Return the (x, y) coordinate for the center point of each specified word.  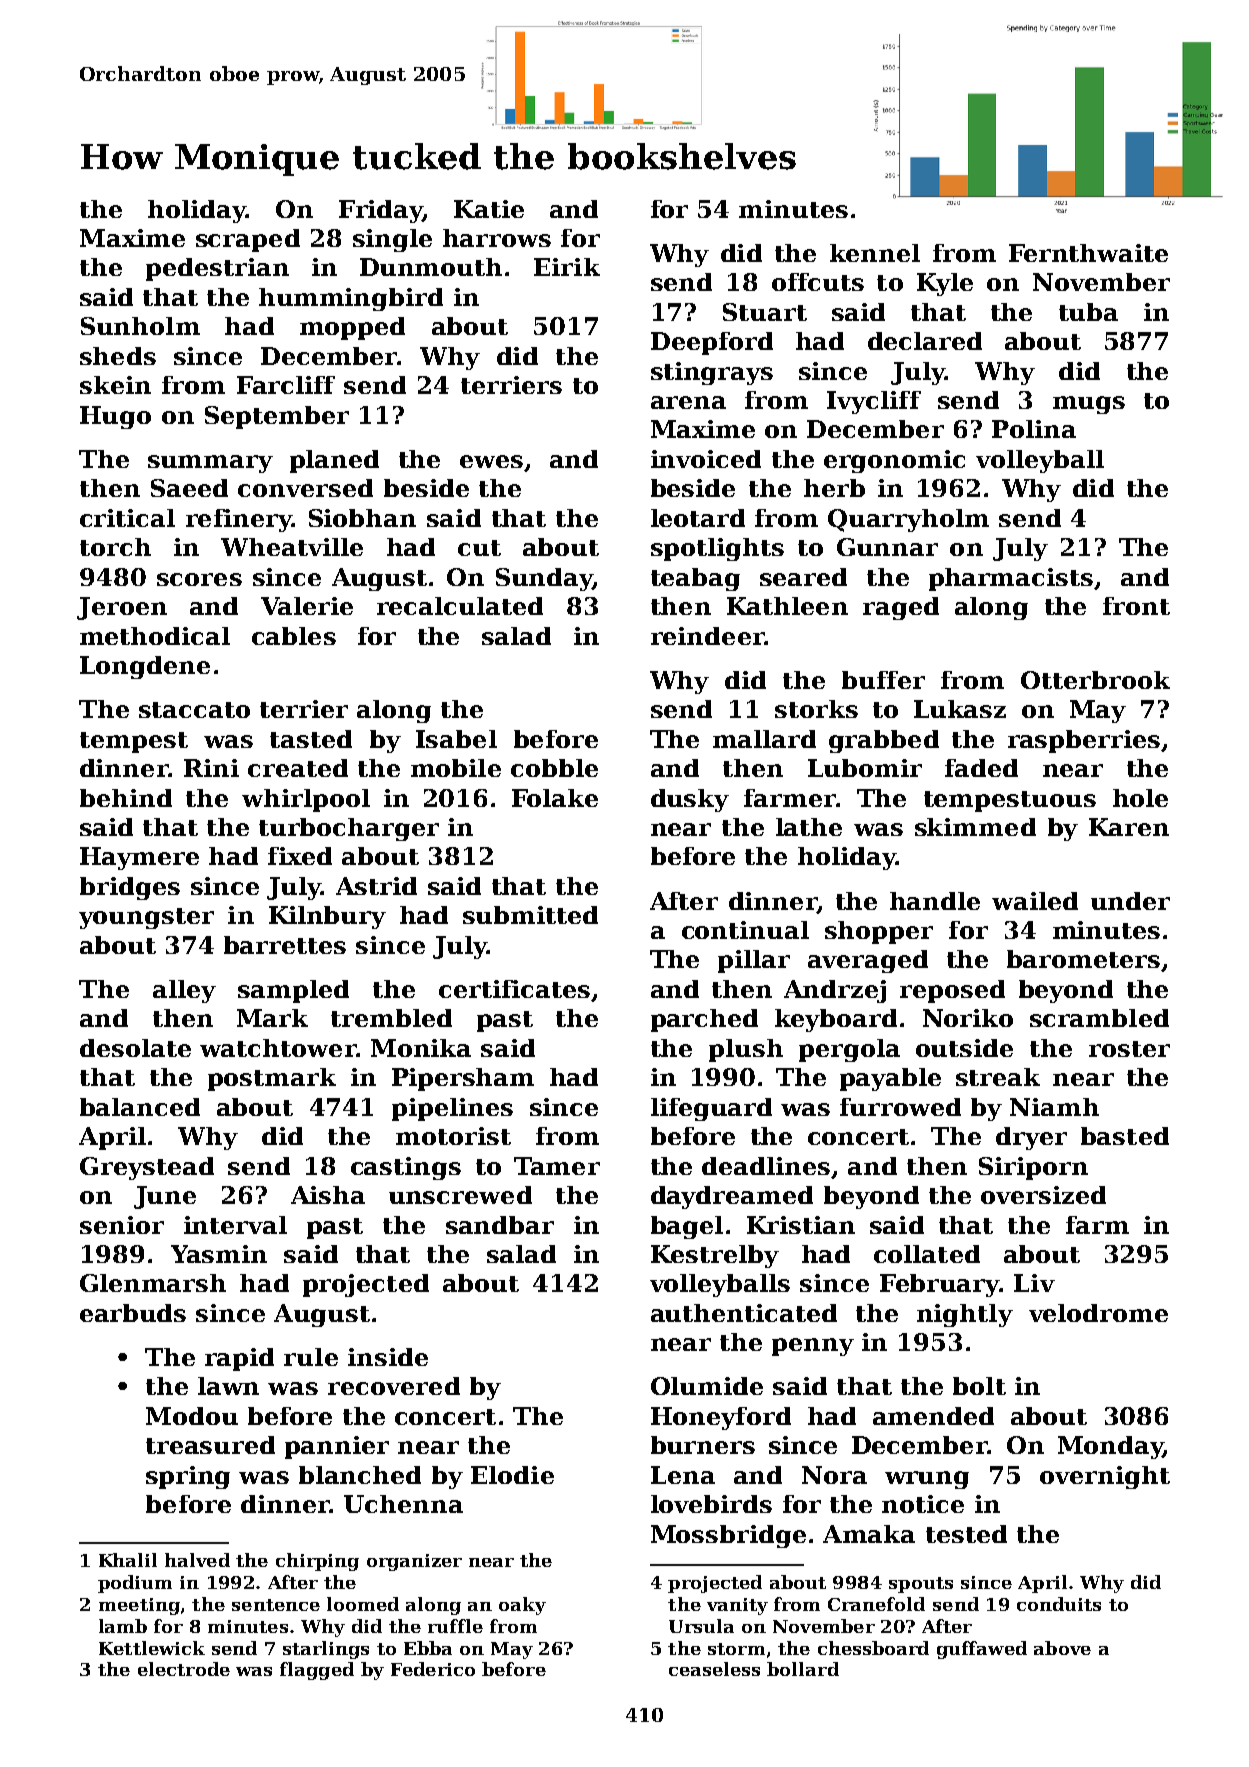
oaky (522, 1606)
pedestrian (217, 269)
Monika (421, 1048)
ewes (491, 461)
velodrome (1098, 1313)
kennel (875, 253)
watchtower (278, 1048)
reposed (952, 991)
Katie (489, 209)
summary (210, 464)
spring (188, 1477)
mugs (1089, 405)
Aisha (328, 1195)
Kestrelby (715, 1256)
